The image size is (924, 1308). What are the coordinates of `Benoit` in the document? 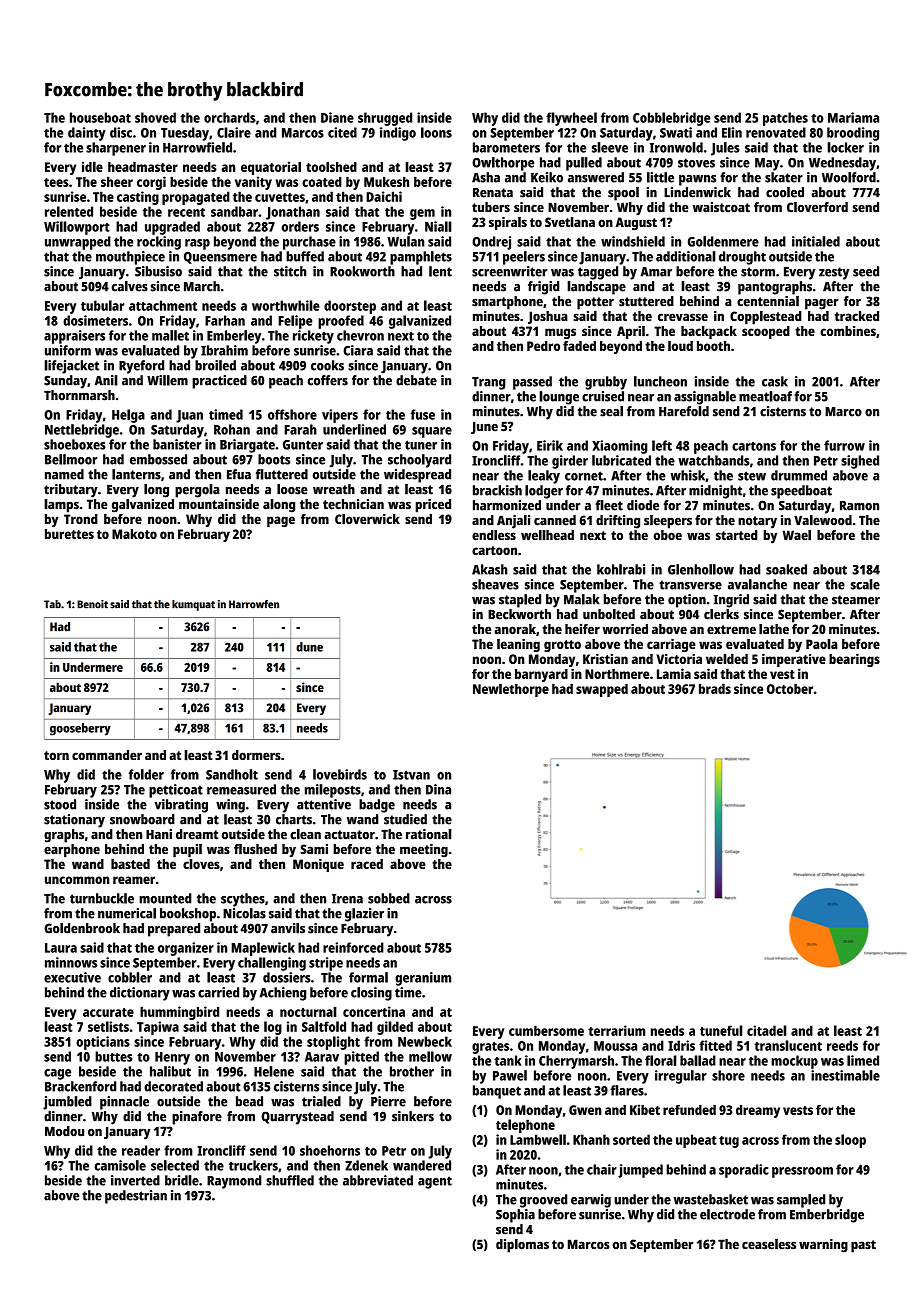 It's located at (92, 604).
